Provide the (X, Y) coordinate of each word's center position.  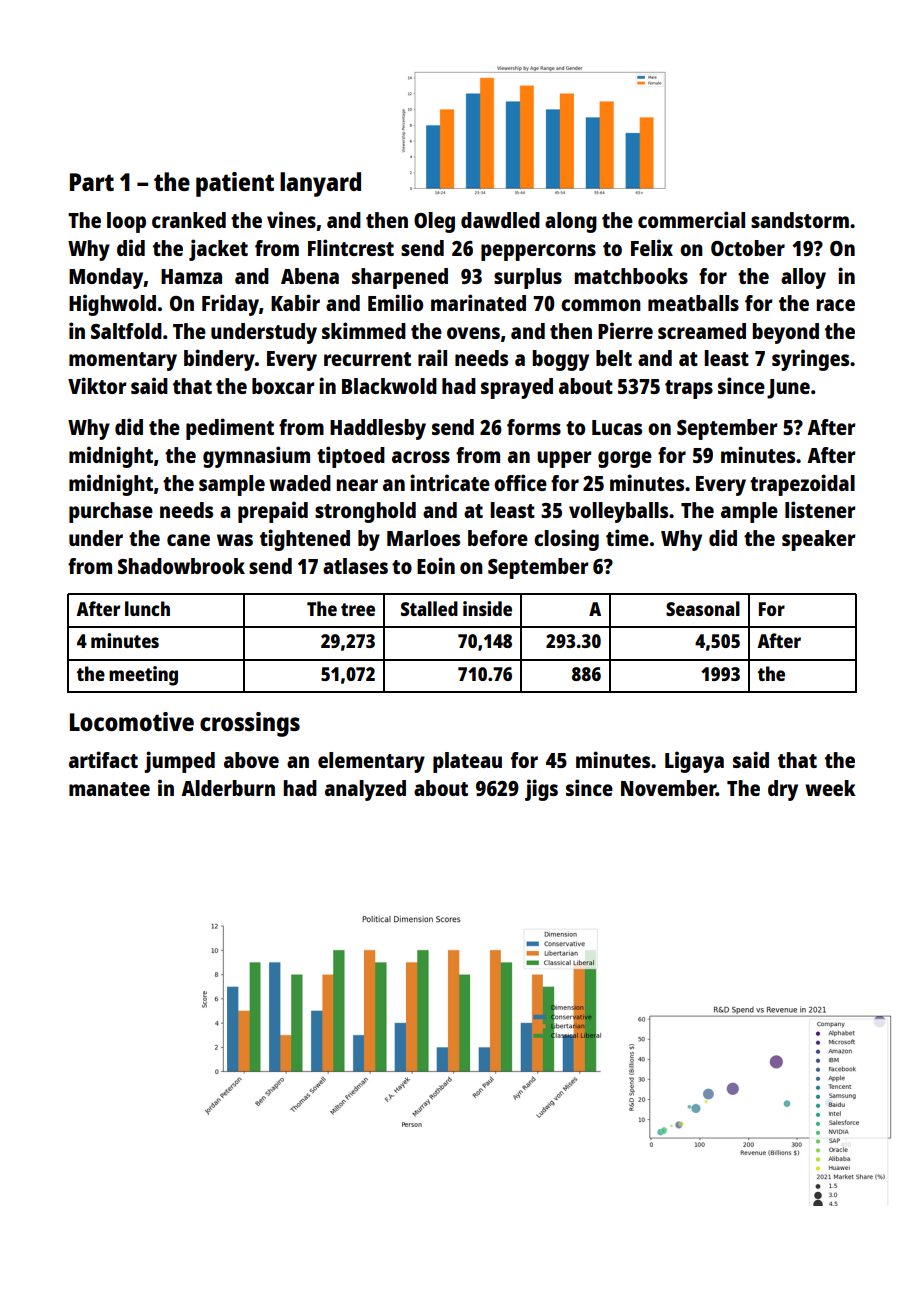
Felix (652, 247)
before (498, 538)
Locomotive (132, 721)
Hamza (191, 276)
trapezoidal (802, 485)
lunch (147, 608)
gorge (625, 459)
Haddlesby (378, 429)
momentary (123, 361)
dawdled (500, 220)
